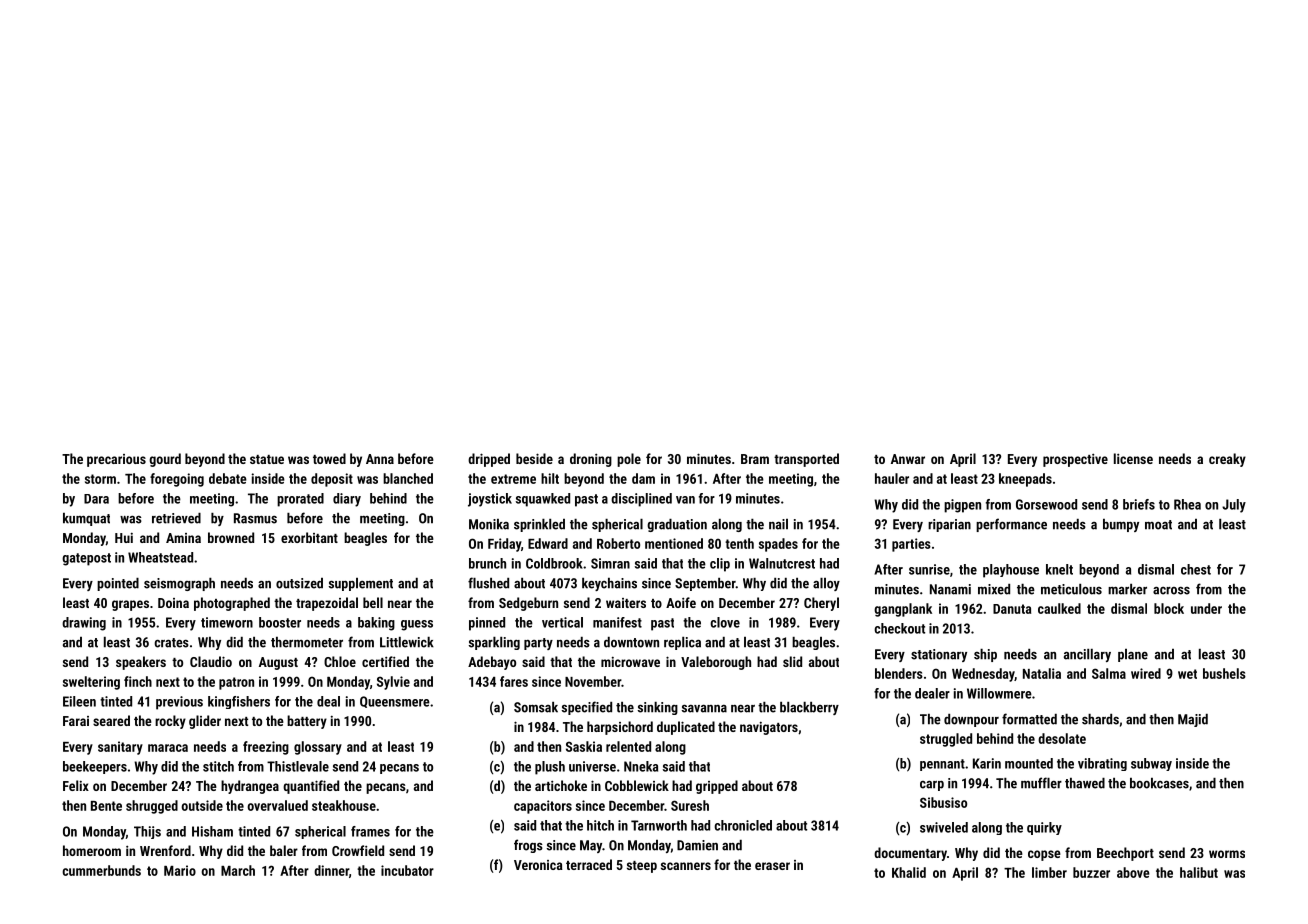 Image resolution: width=1308 pixels, height=924 pixels. What do you see at coordinates (1049, 872) in the screenshot?
I see `limber` at bounding box center [1049, 872].
